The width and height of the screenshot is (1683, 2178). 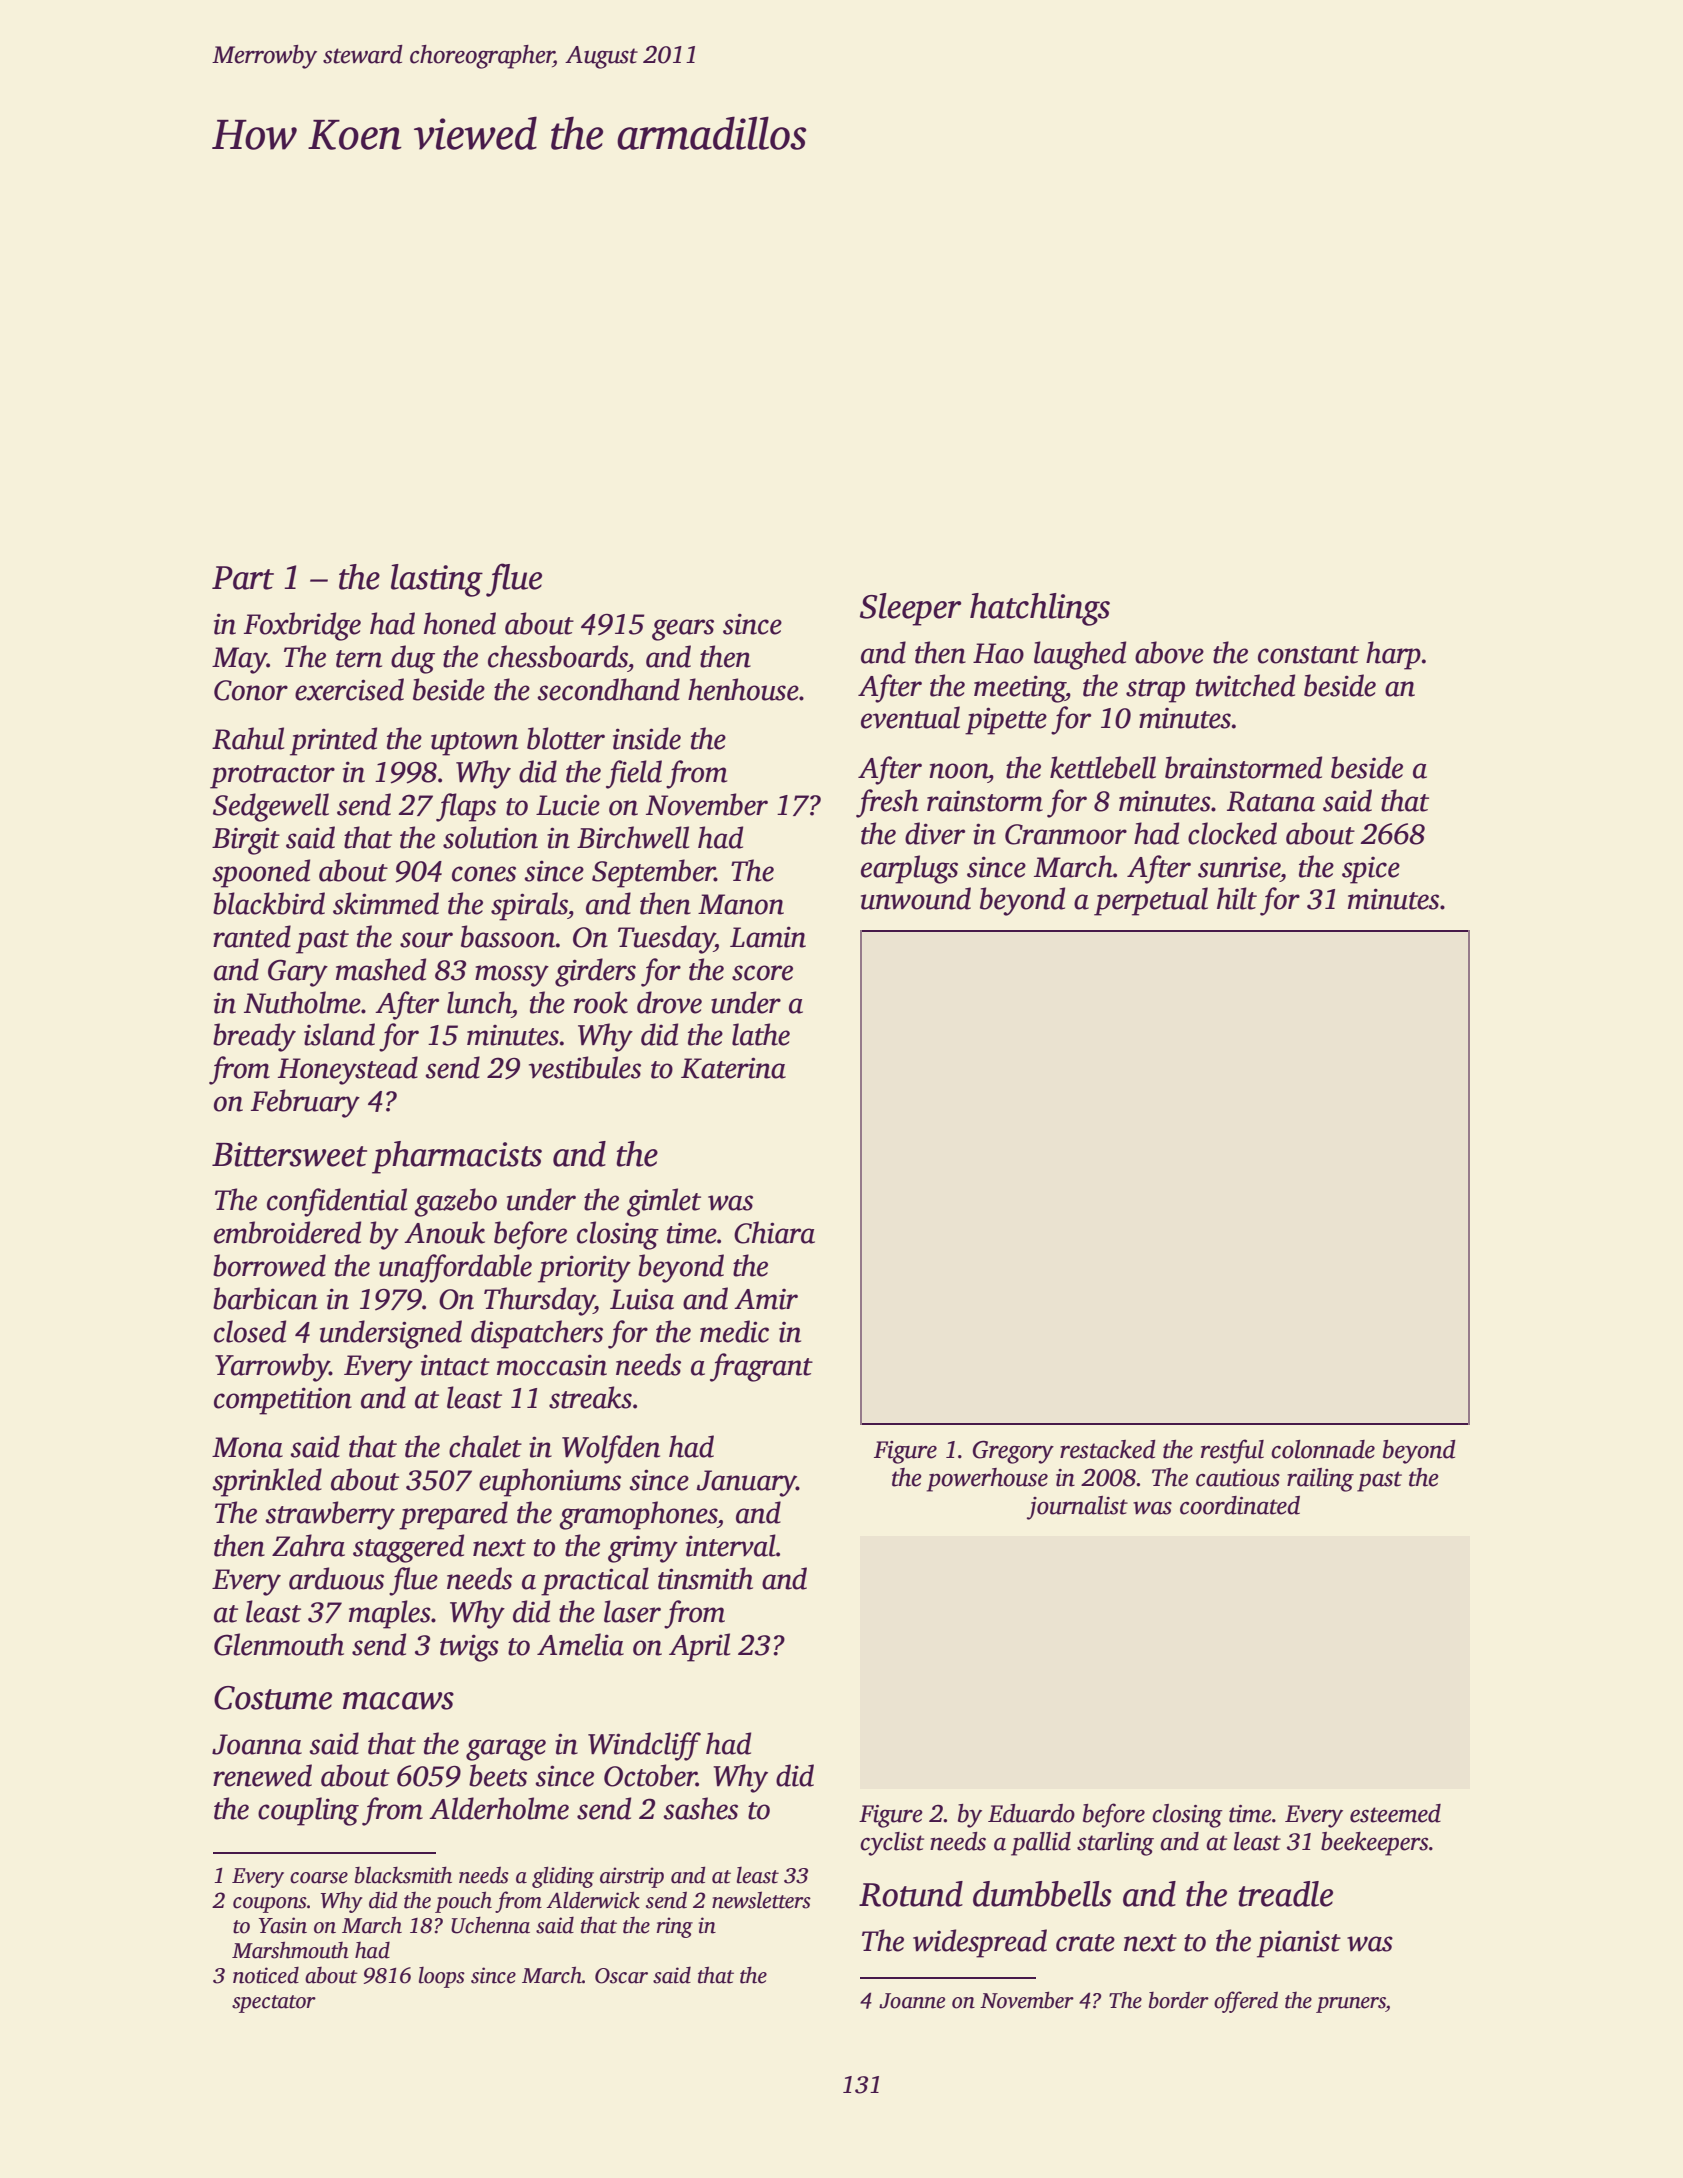 What do you see at coordinates (642, 1299) in the screenshot?
I see `Luisa` at bounding box center [642, 1299].
